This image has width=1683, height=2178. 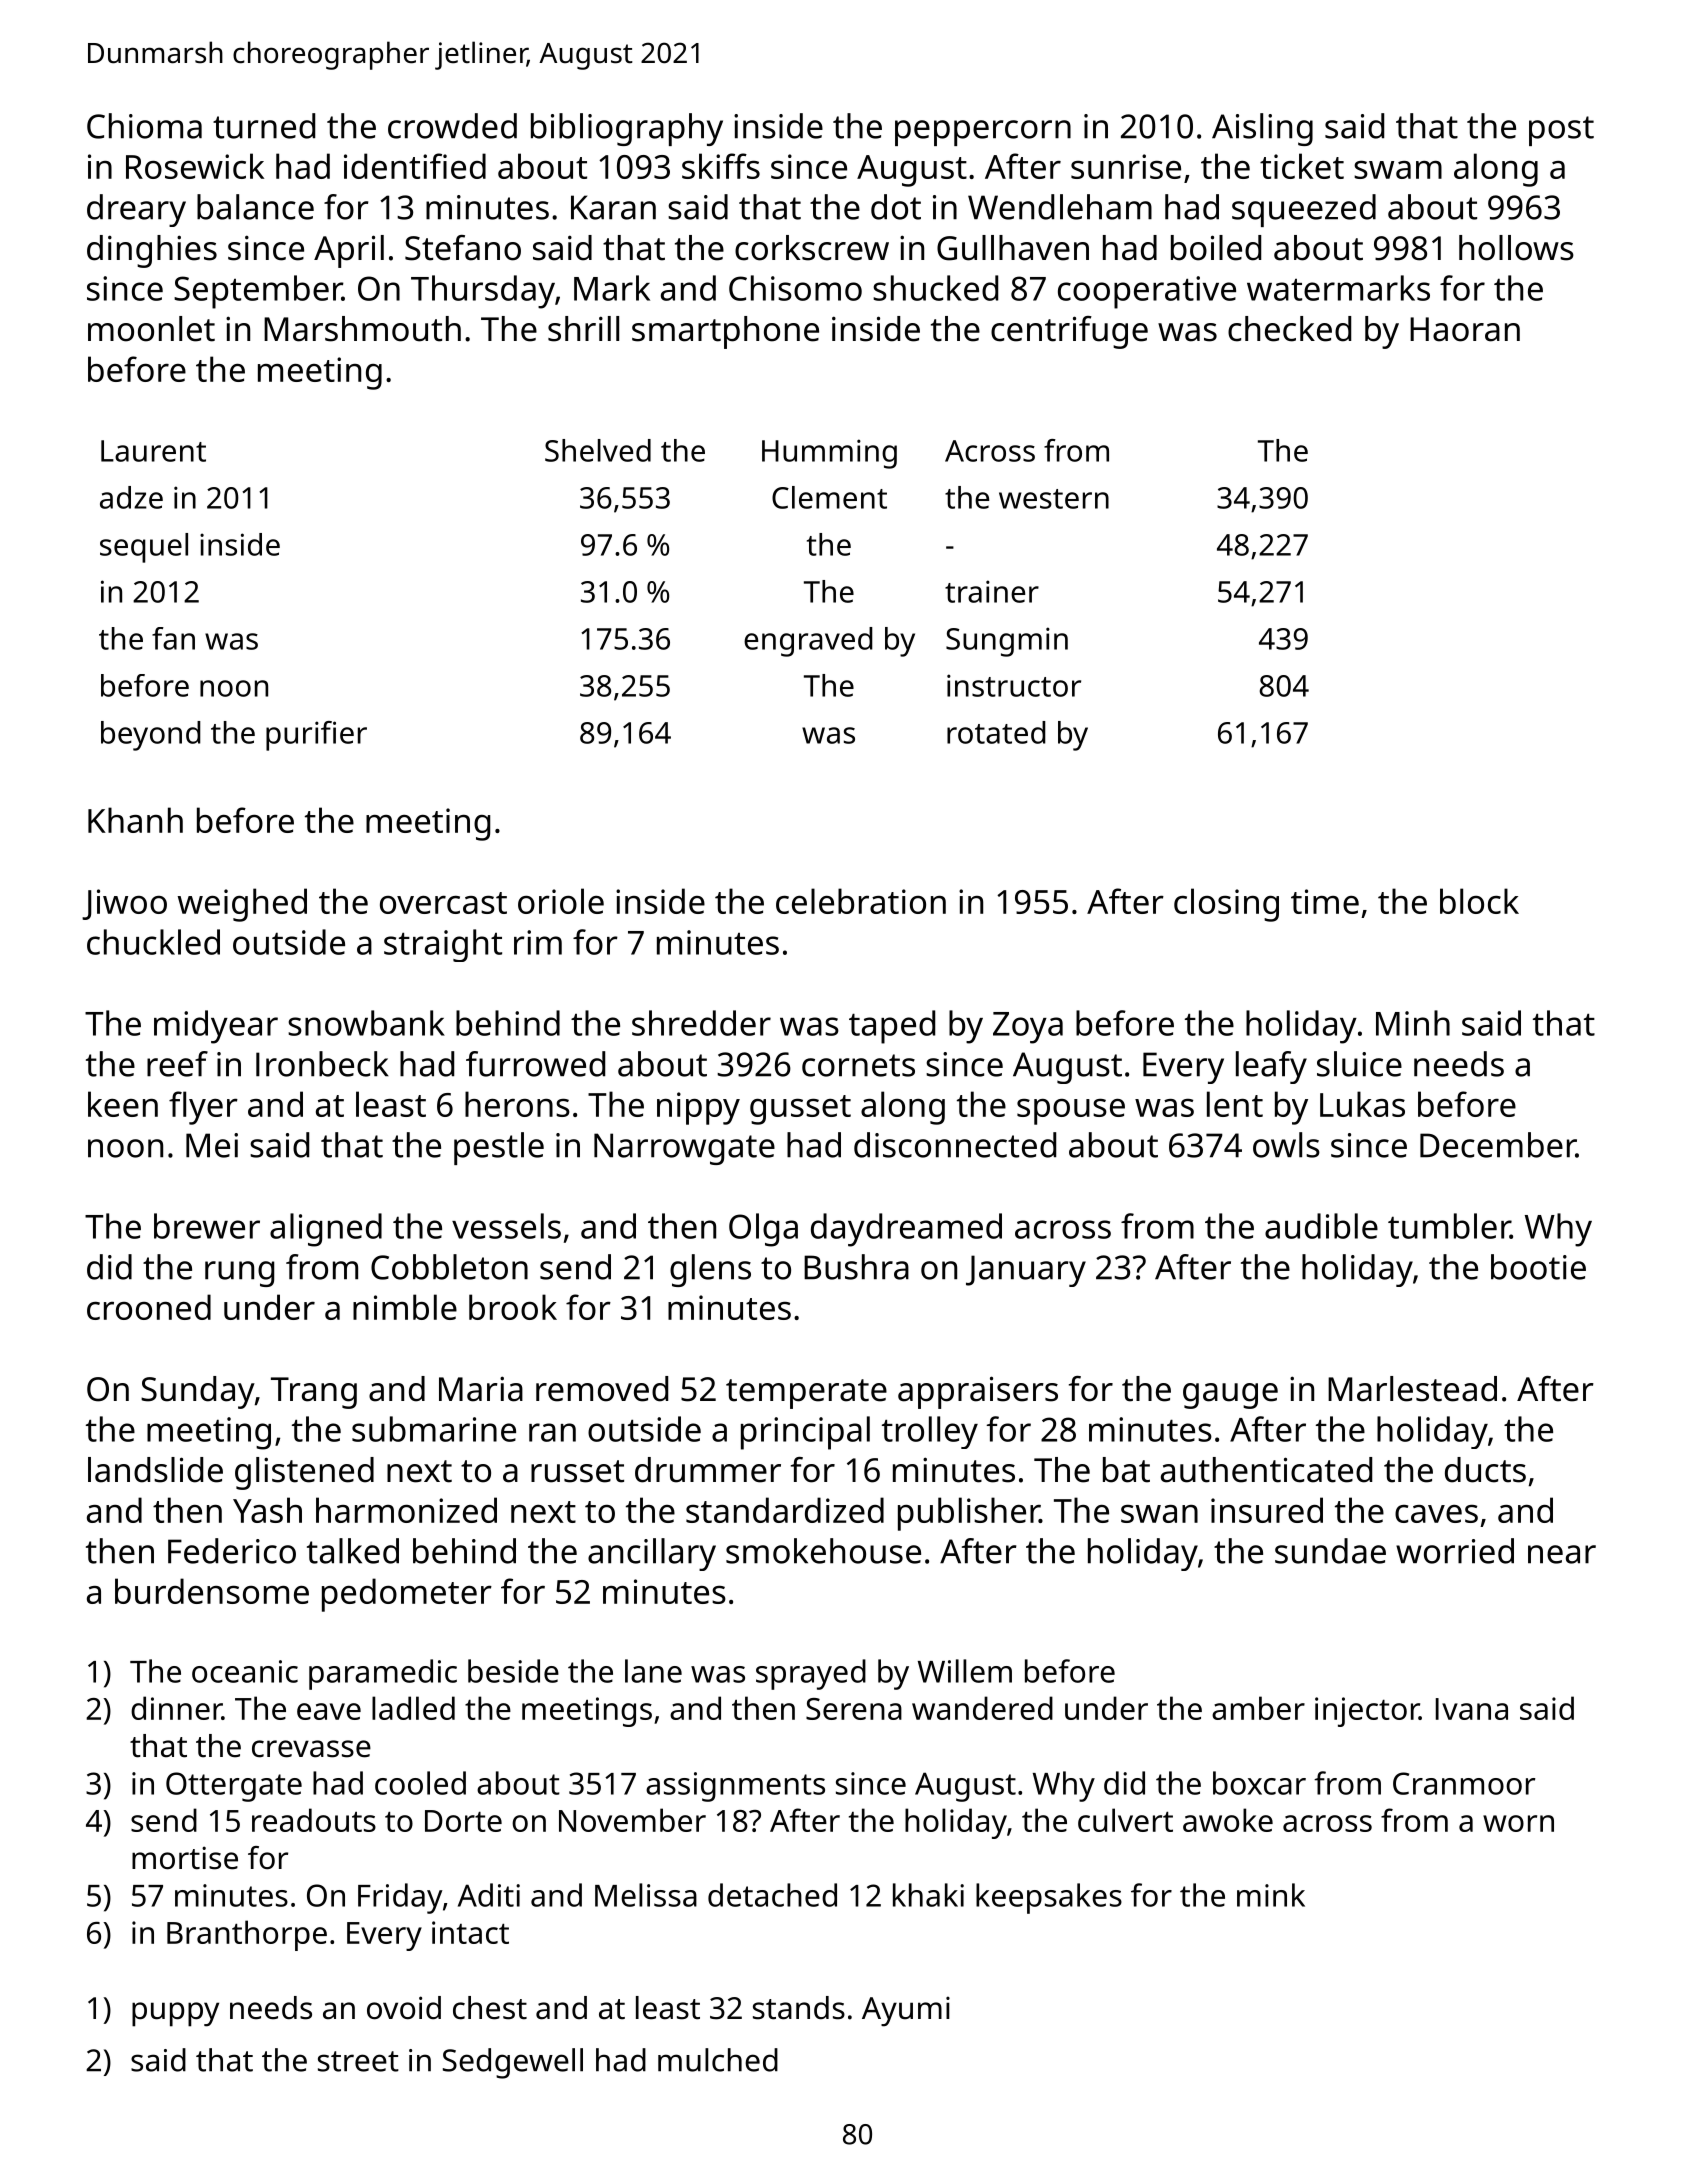 I want to click on Wendleham, so click(x=1060, y=207).
